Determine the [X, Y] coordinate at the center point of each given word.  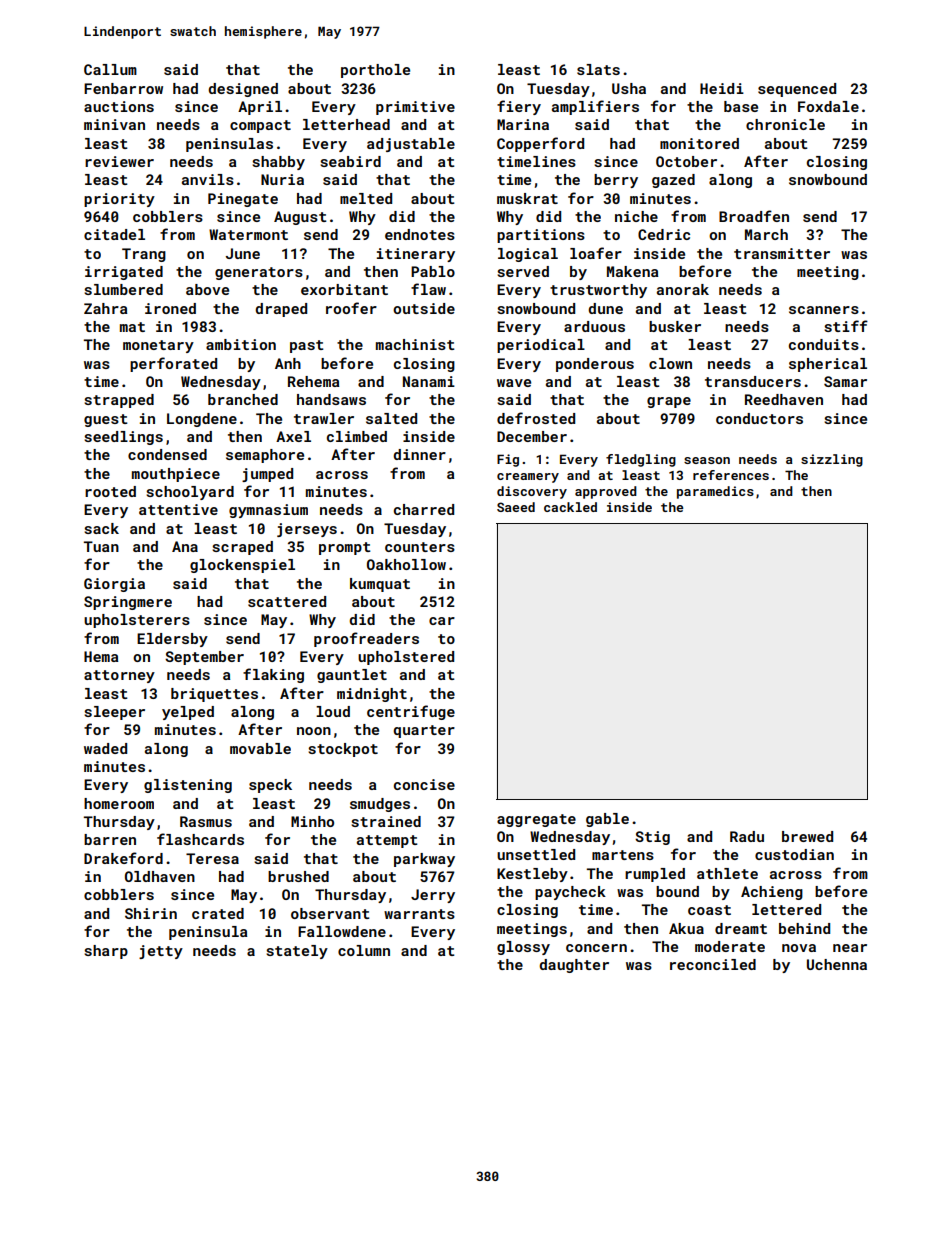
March [766, 234]
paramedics [715, 492]
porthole [375, 71]
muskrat [527, 198]
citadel [114, 234]
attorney [119, 676]
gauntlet [352, 676]
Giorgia [114, 585]
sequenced [797, 90]
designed [243, 90]
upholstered [406, 658]
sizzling [832, 460]
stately [297, 952]
